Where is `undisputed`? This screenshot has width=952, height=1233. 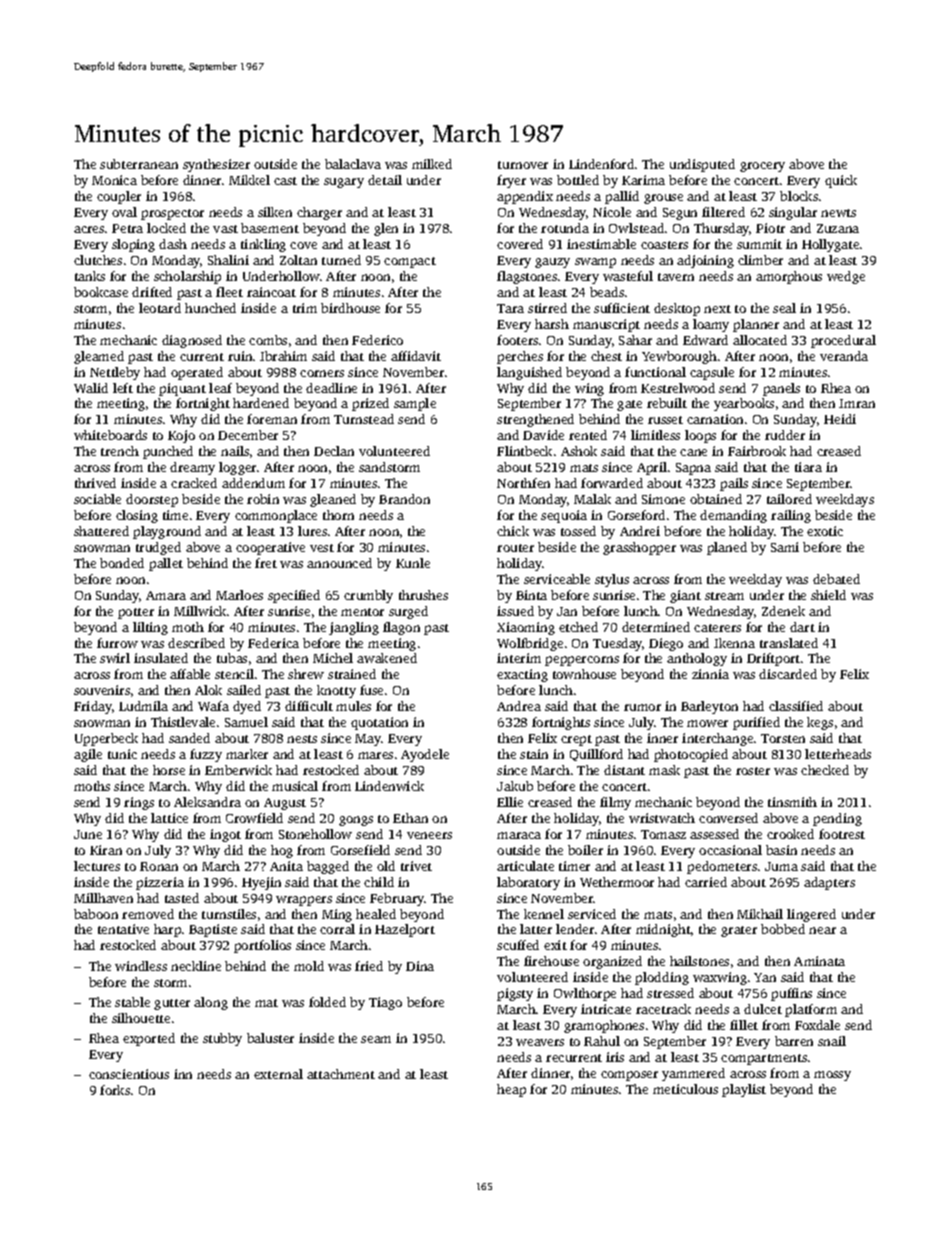
undisputed is located at coordinates (702, 165).
